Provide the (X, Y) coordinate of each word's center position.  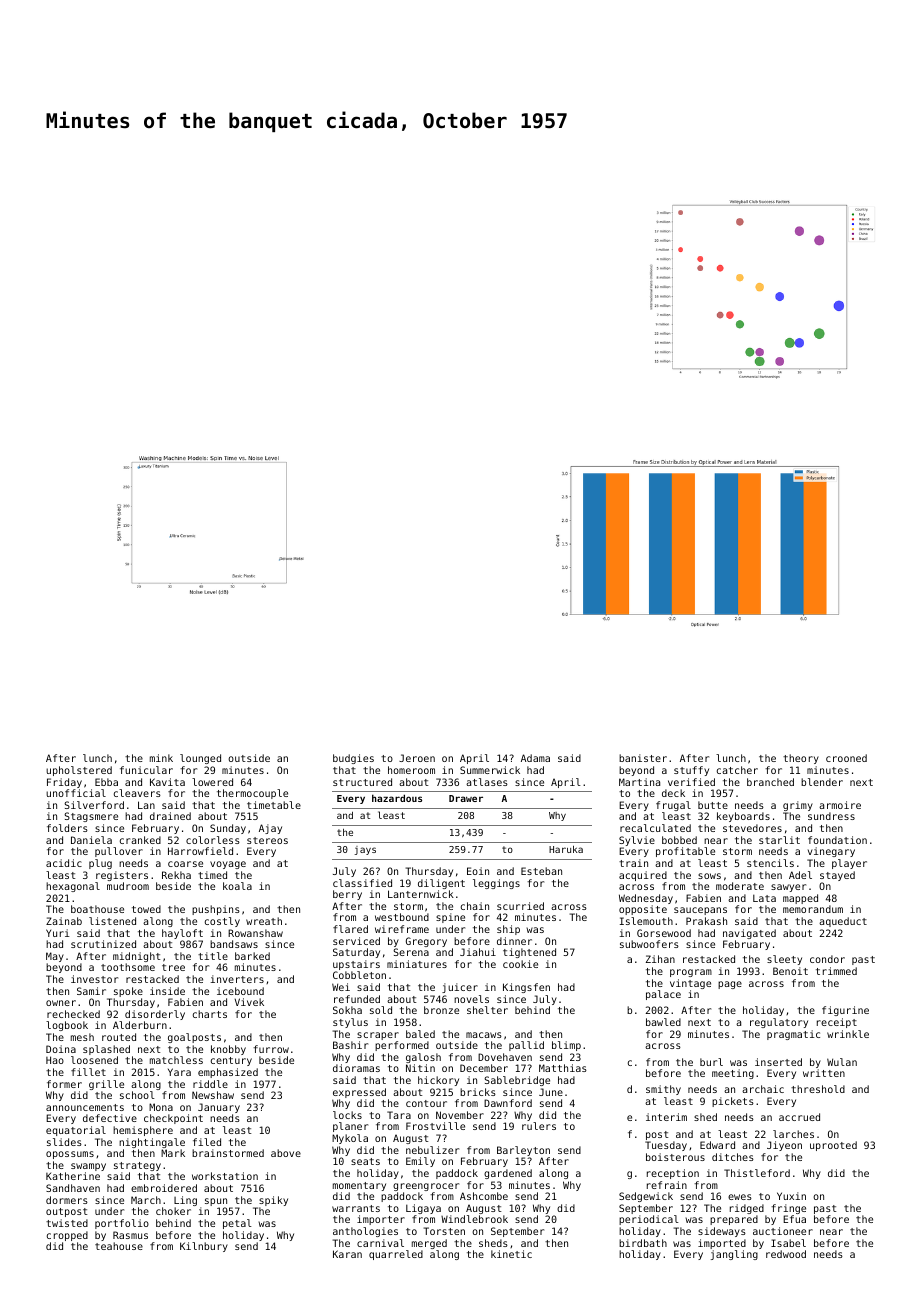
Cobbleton (359, 975)
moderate (740, 886)
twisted (67, 1223)
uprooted (833, 1146)
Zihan (660, 959)
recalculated (655, 828)
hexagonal (73, 887)
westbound (402, 917)
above (286, 1153)
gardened (508, 1174)
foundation (837, 840)
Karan (347, 1254)
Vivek (249, 1002)
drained (170, 816)
